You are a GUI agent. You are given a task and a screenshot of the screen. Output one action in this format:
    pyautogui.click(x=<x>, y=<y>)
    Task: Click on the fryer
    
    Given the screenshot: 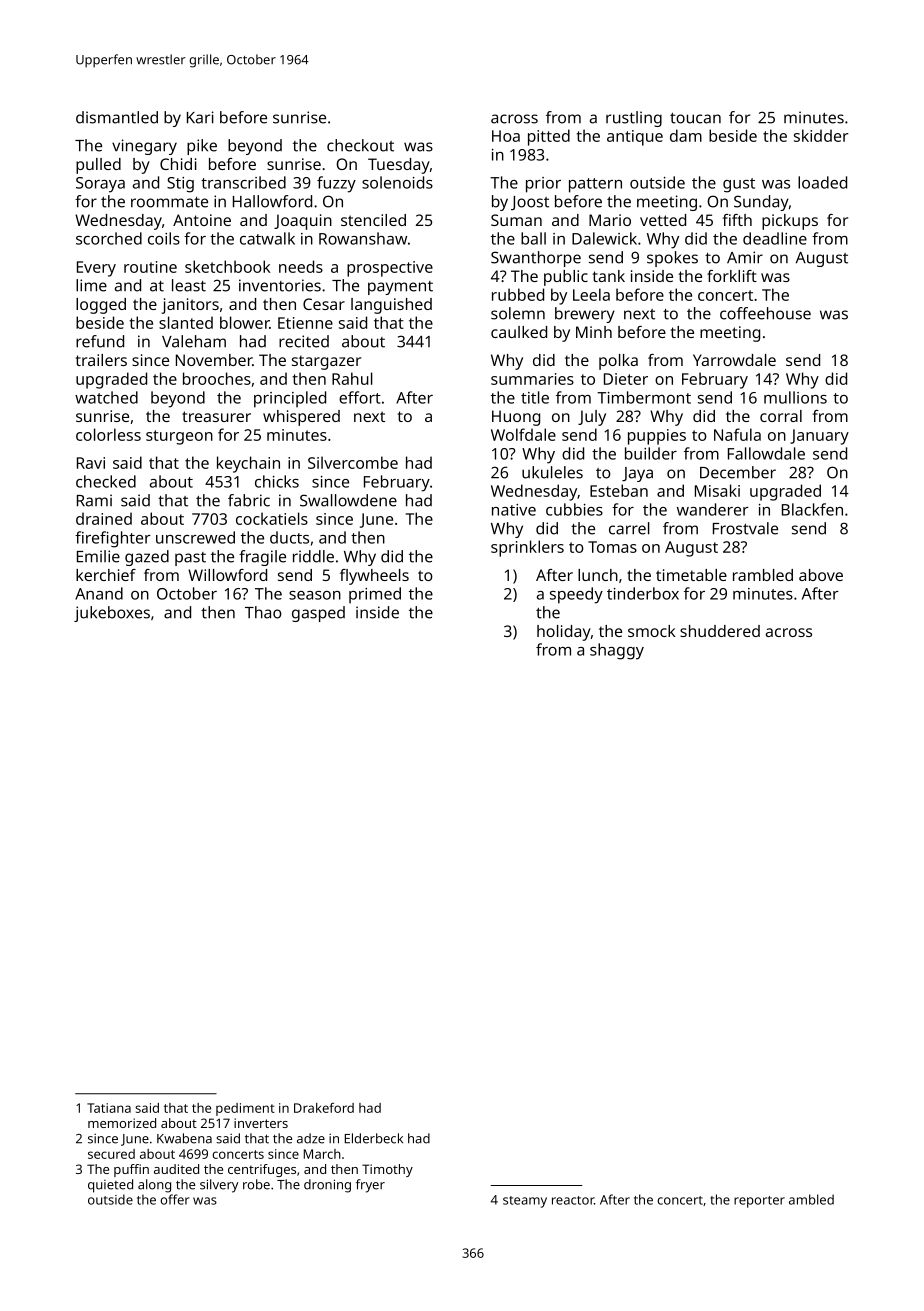 What is the action you would take?
    pyautogui.click(x=370, y=1186)
